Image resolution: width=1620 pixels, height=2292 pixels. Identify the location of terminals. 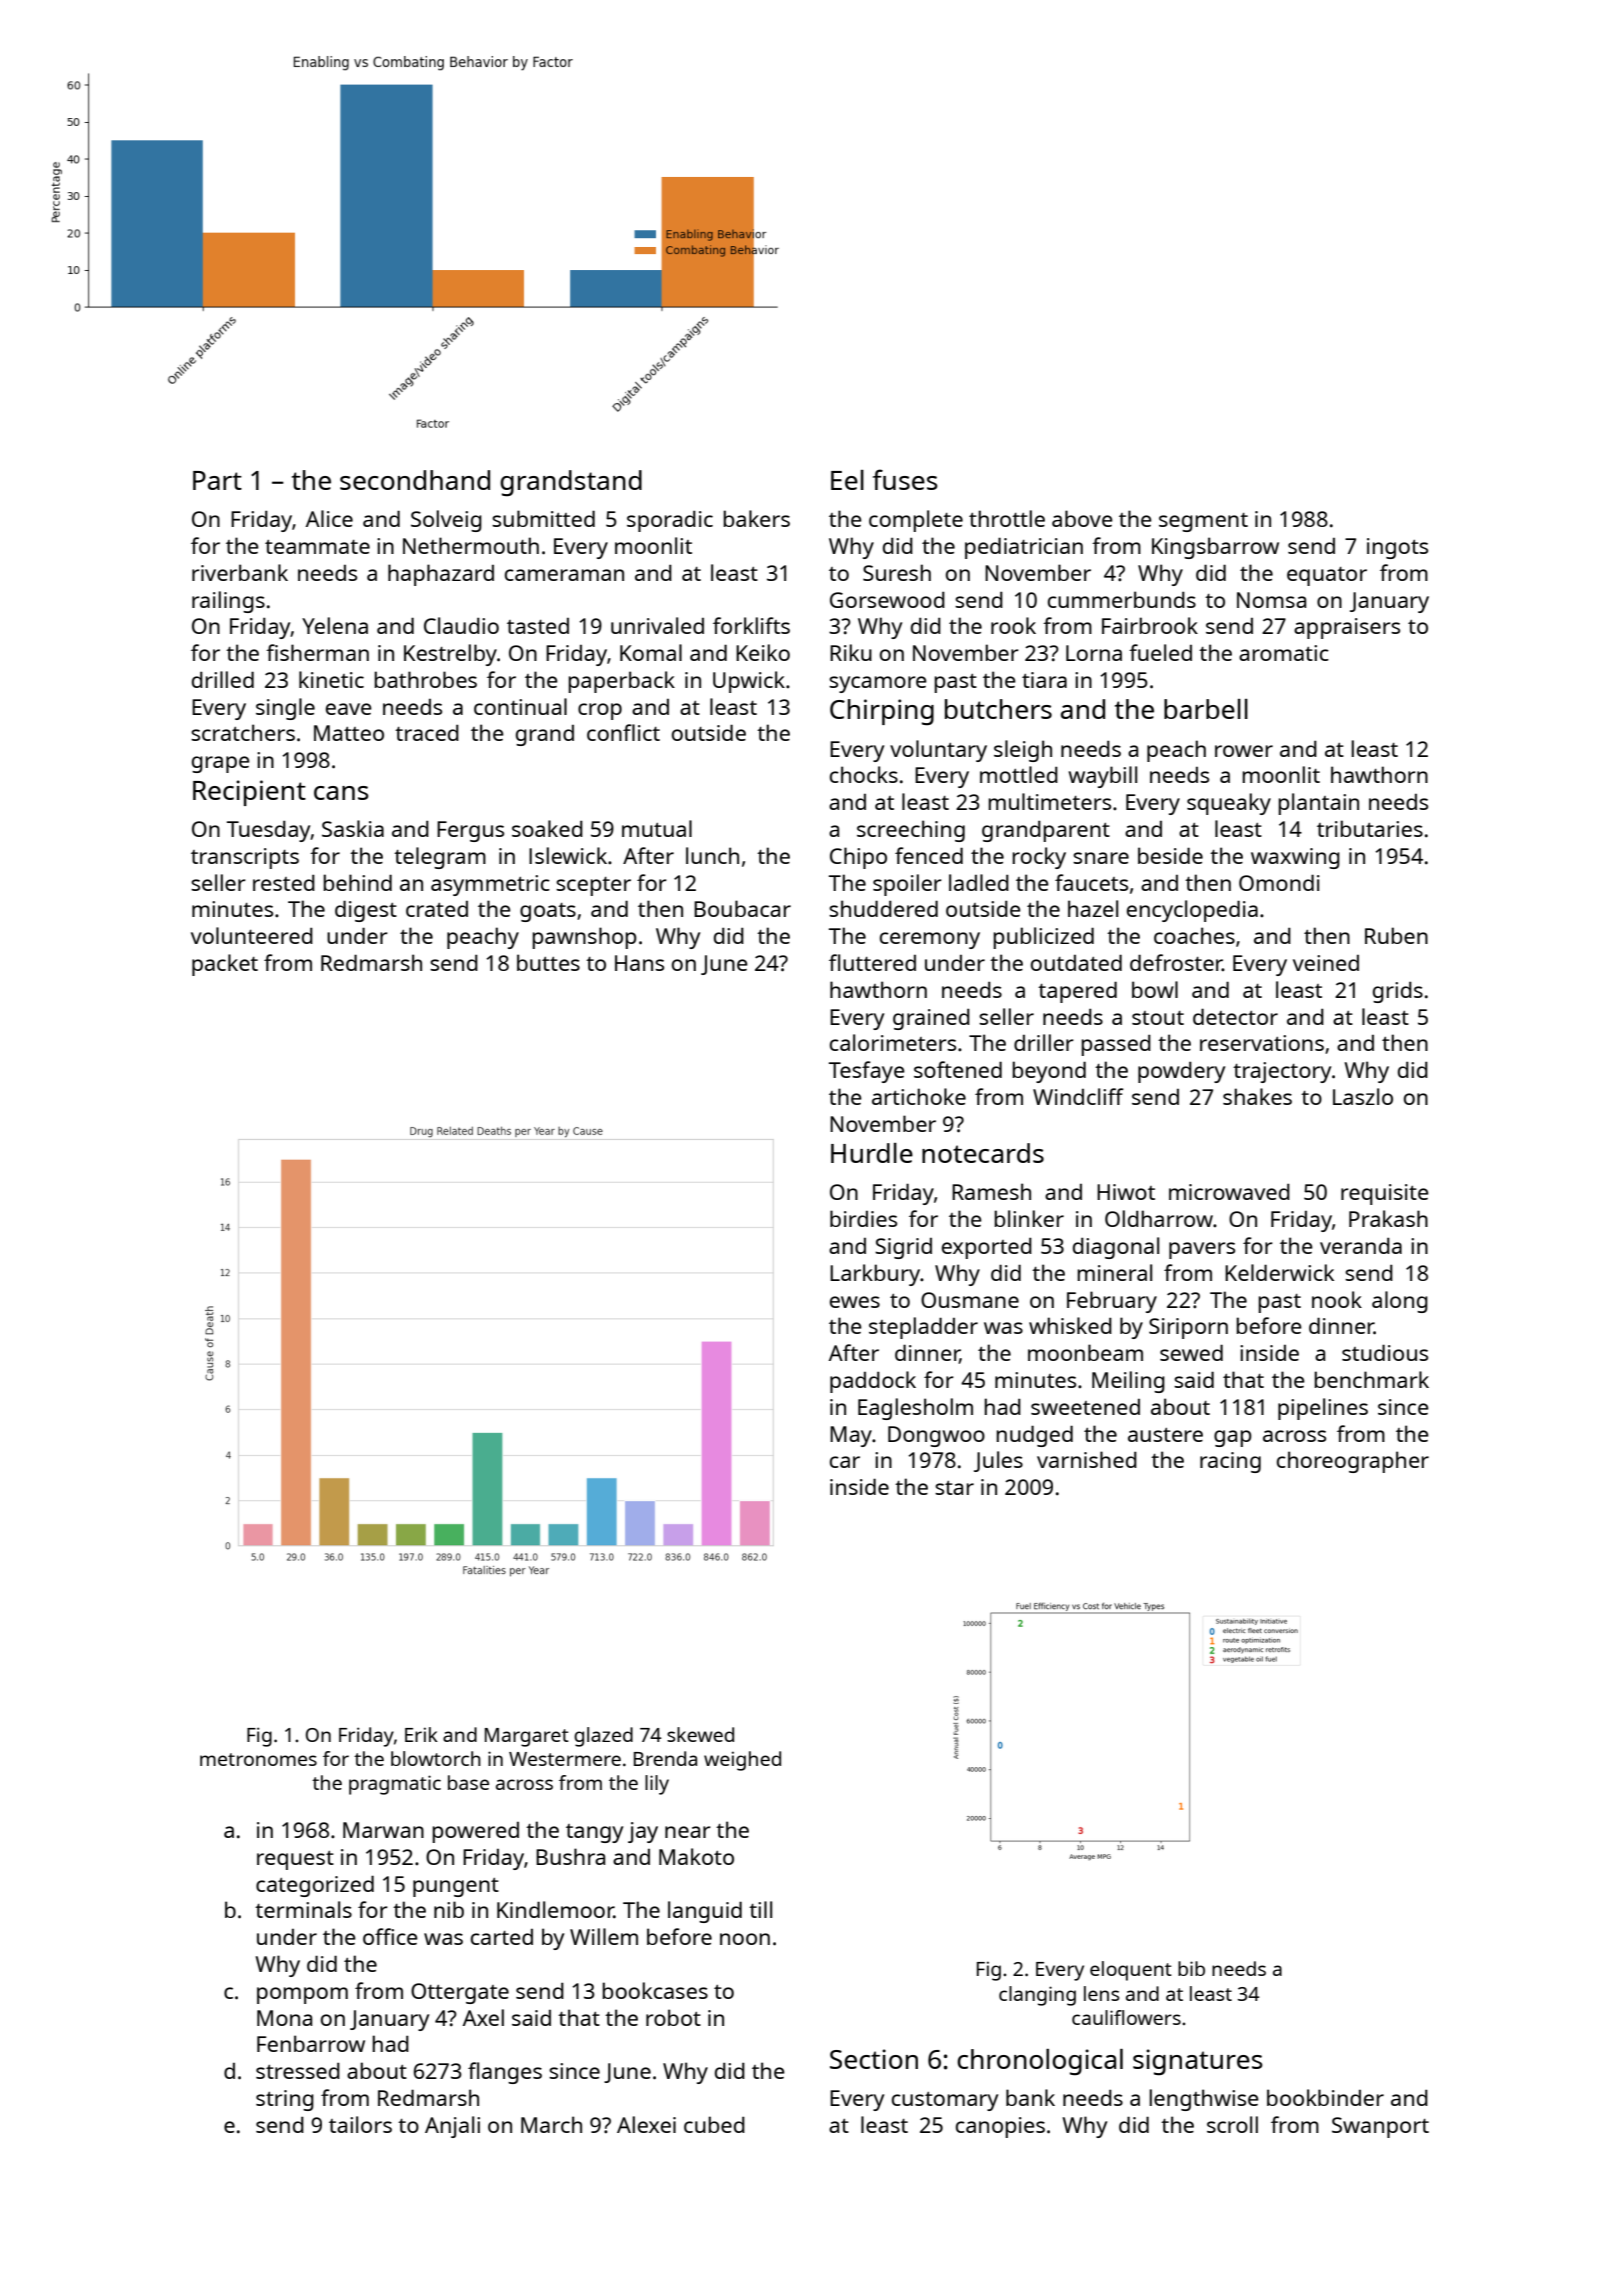
(303, 1909).
